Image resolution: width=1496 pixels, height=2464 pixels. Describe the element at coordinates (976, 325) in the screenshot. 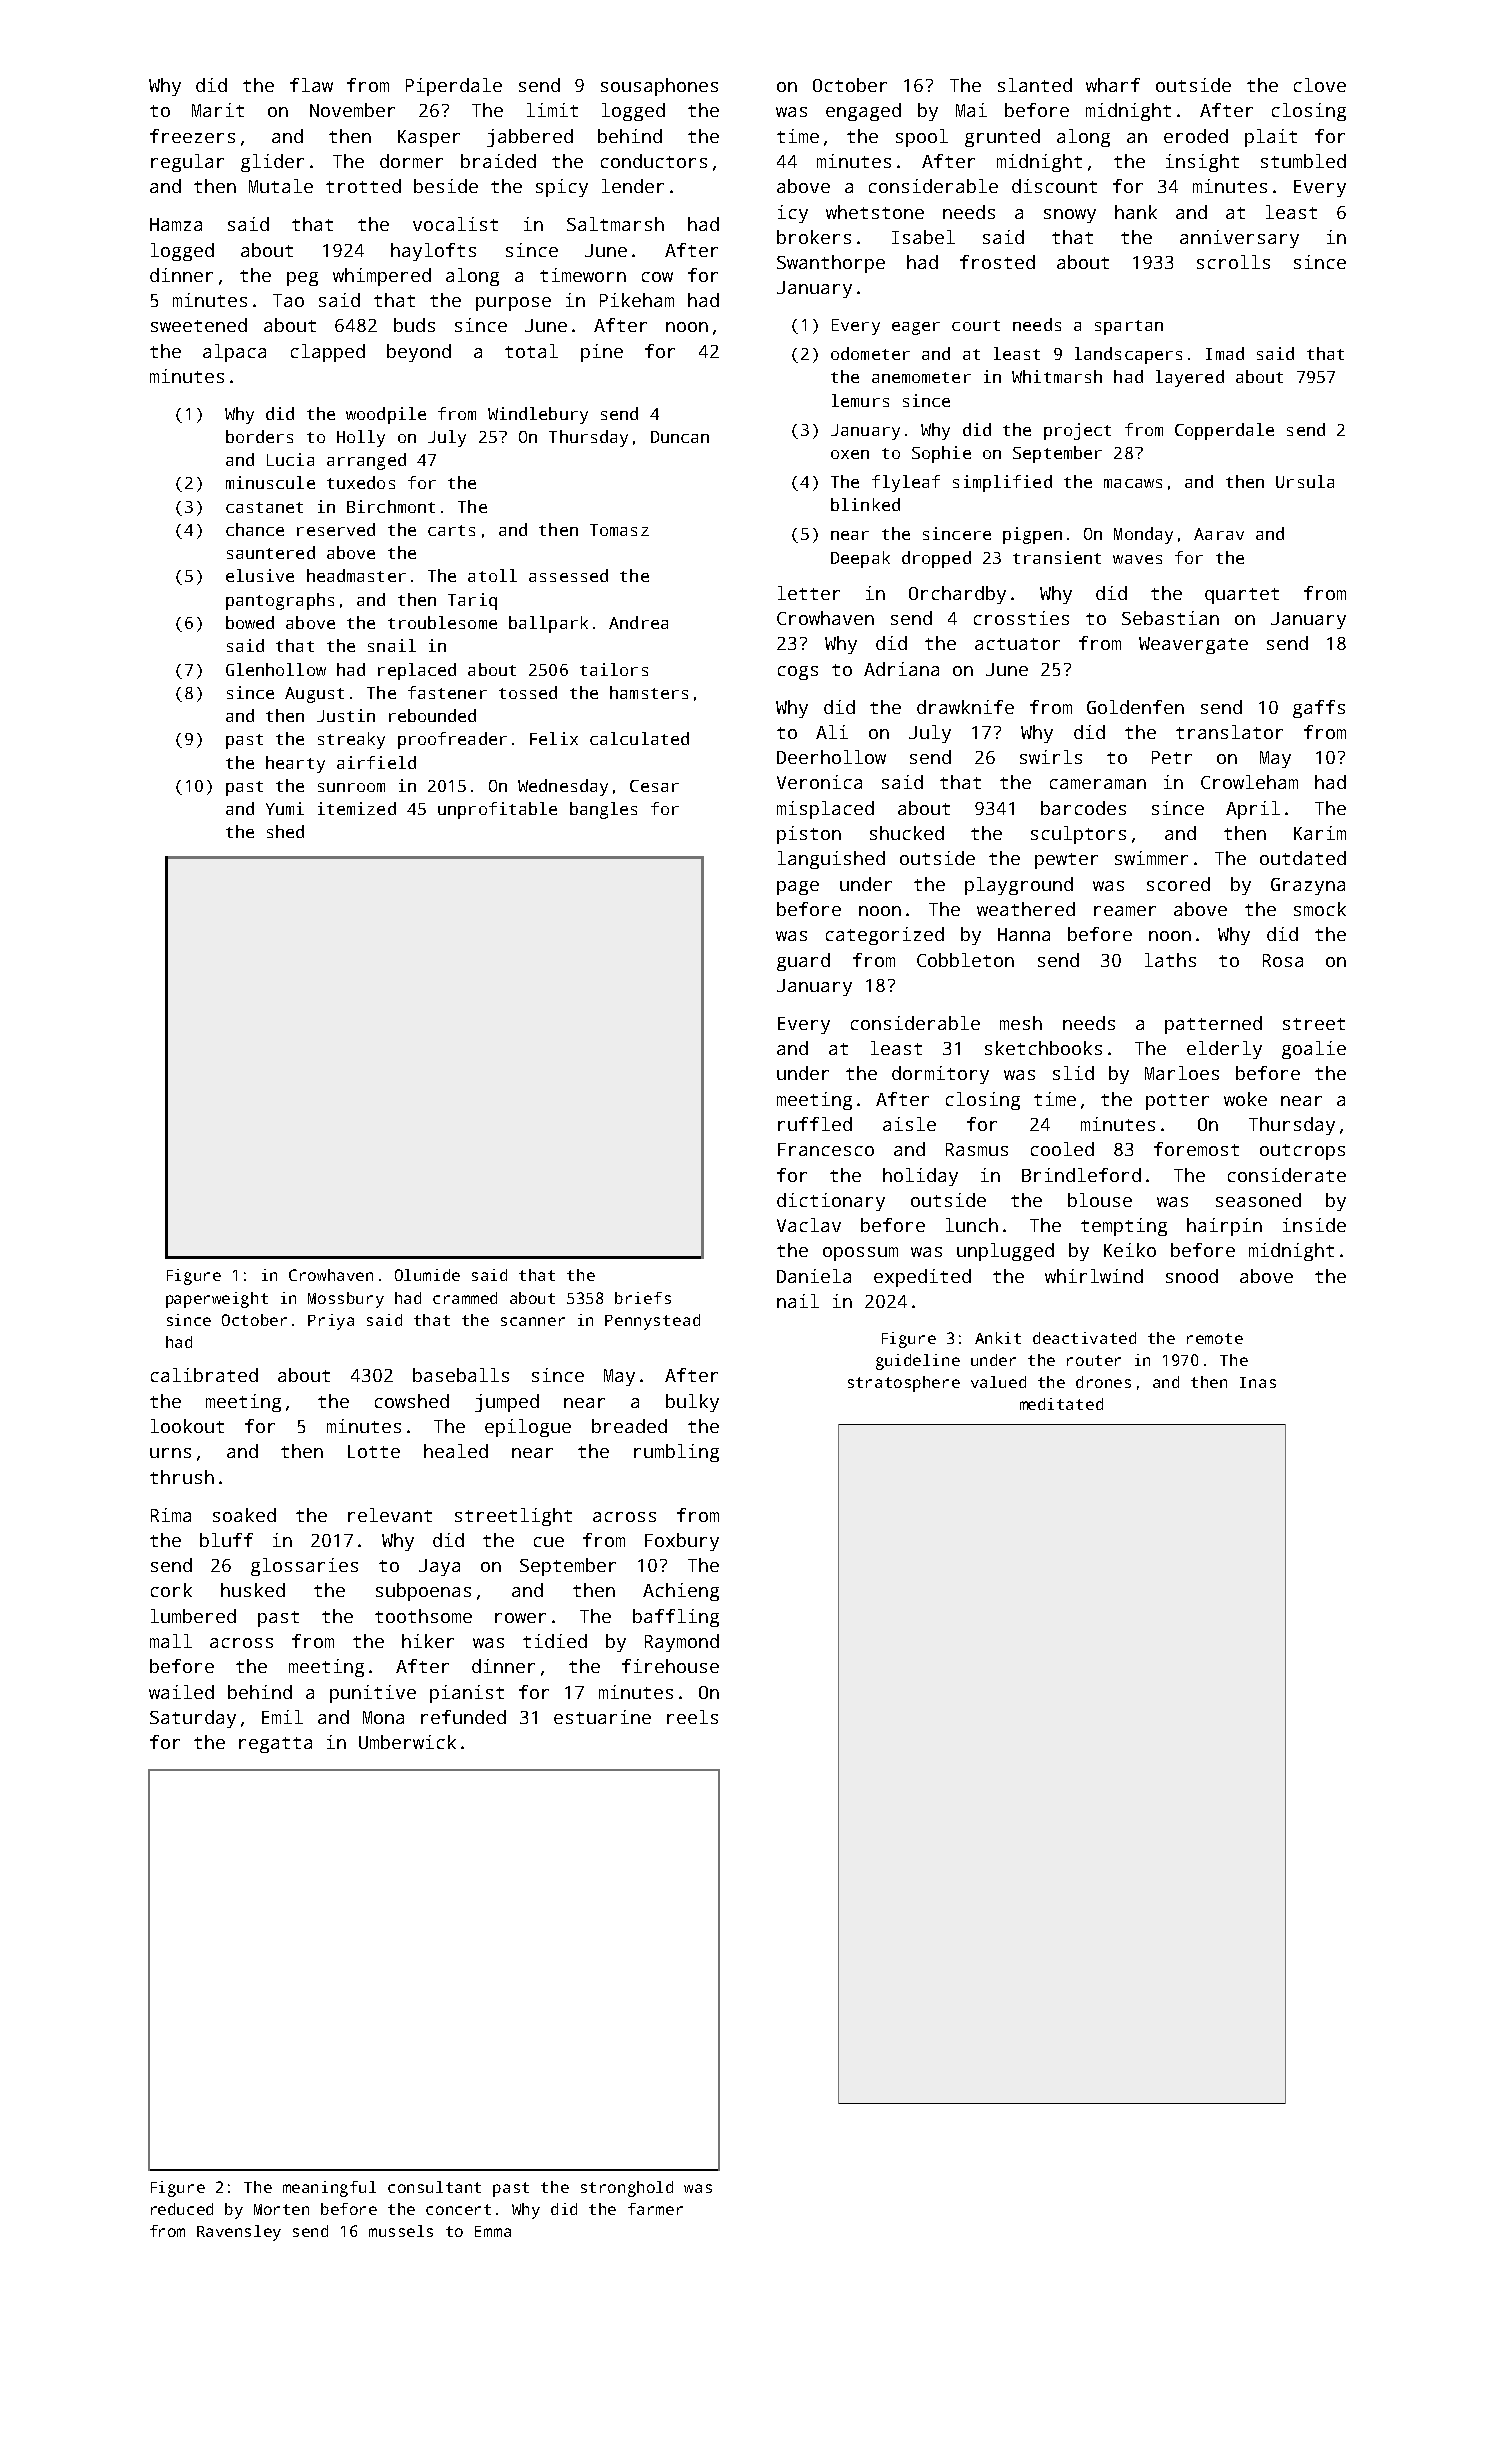

I see `court` at that location.
